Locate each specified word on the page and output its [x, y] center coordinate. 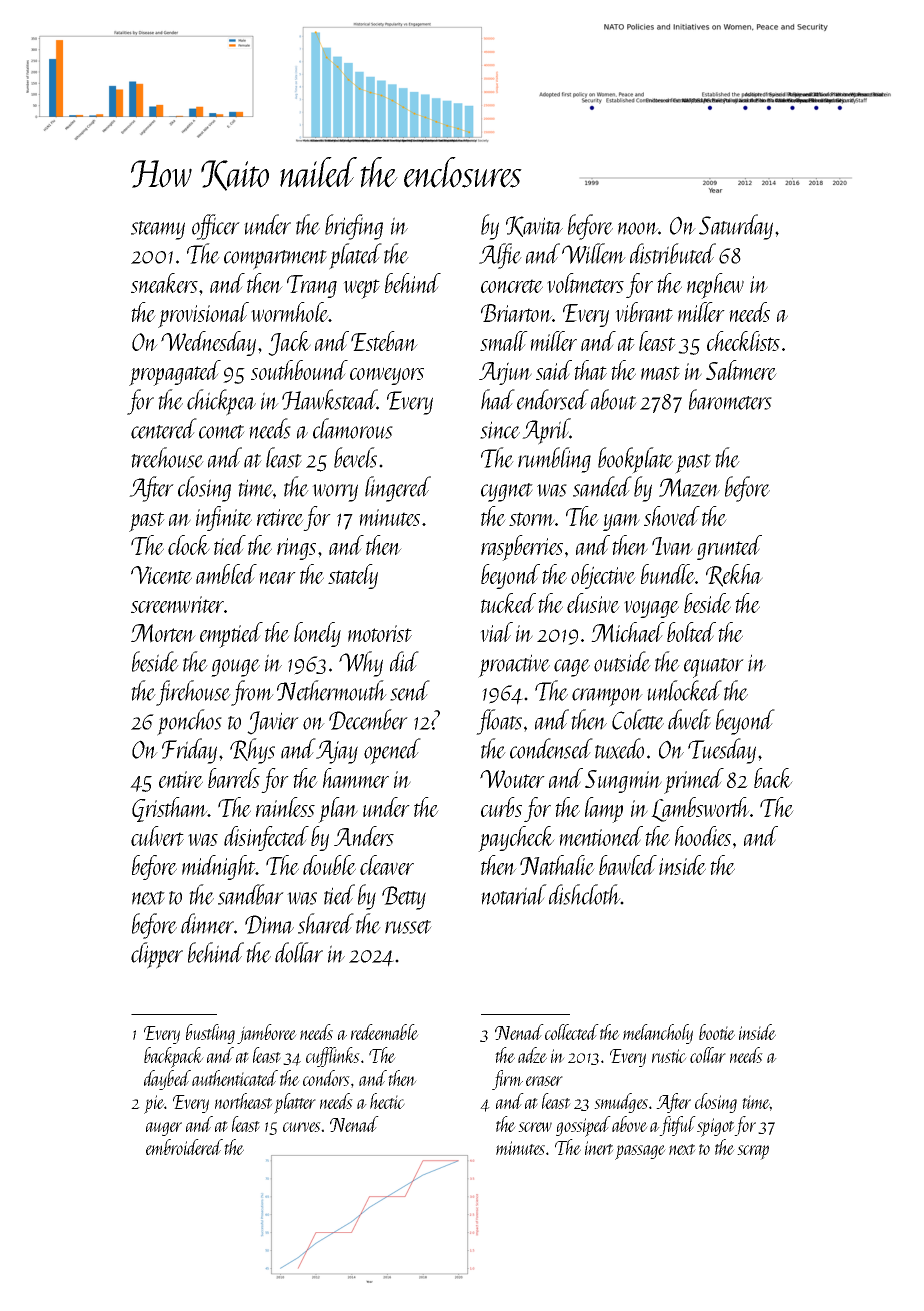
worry [335, 493]
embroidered [184, 1147]
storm [532, 519]
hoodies [703, 836]
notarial [514, 894]
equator [714, 668]
